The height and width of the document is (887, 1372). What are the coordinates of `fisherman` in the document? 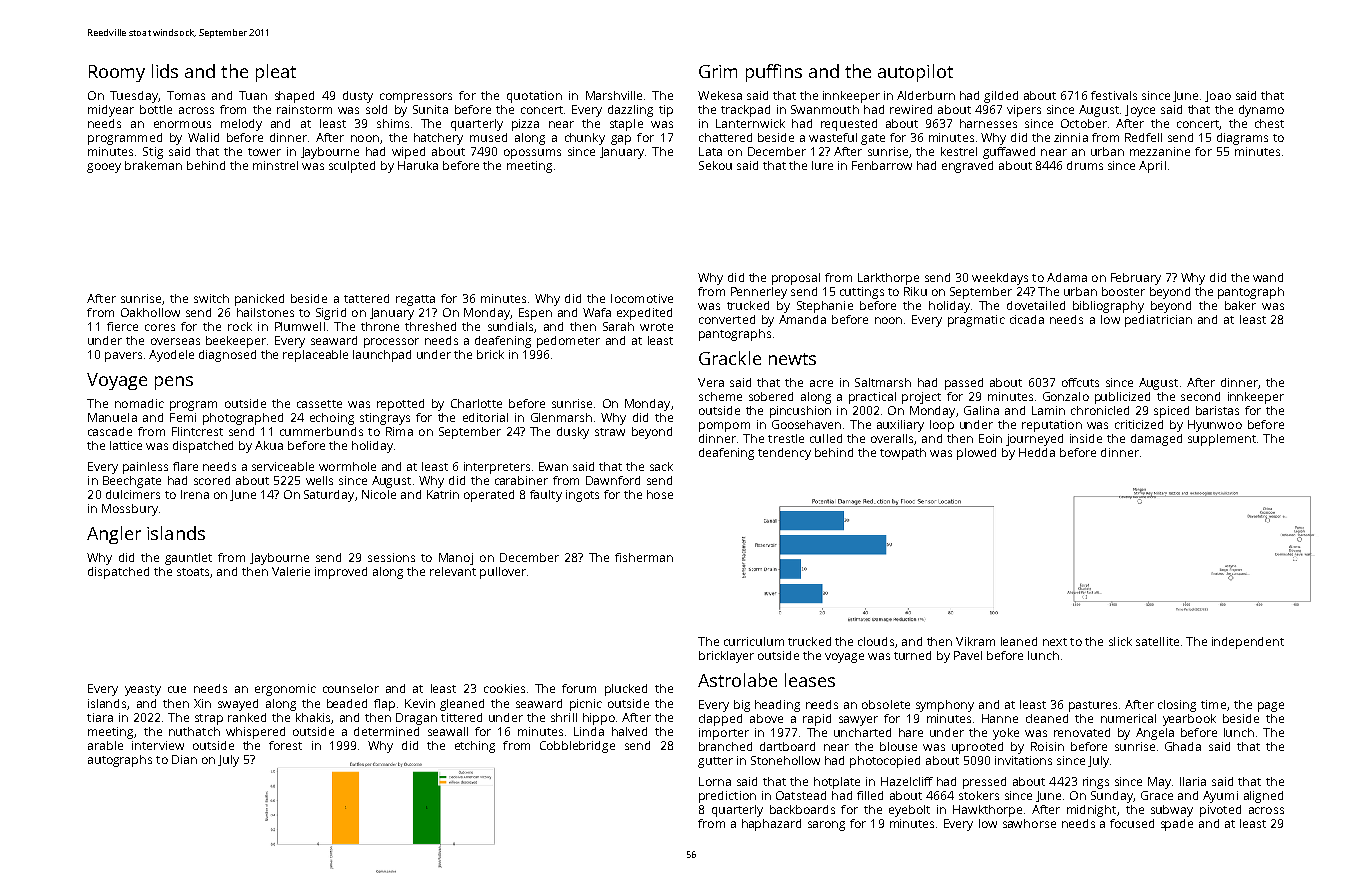 It's located at (644, 557).
